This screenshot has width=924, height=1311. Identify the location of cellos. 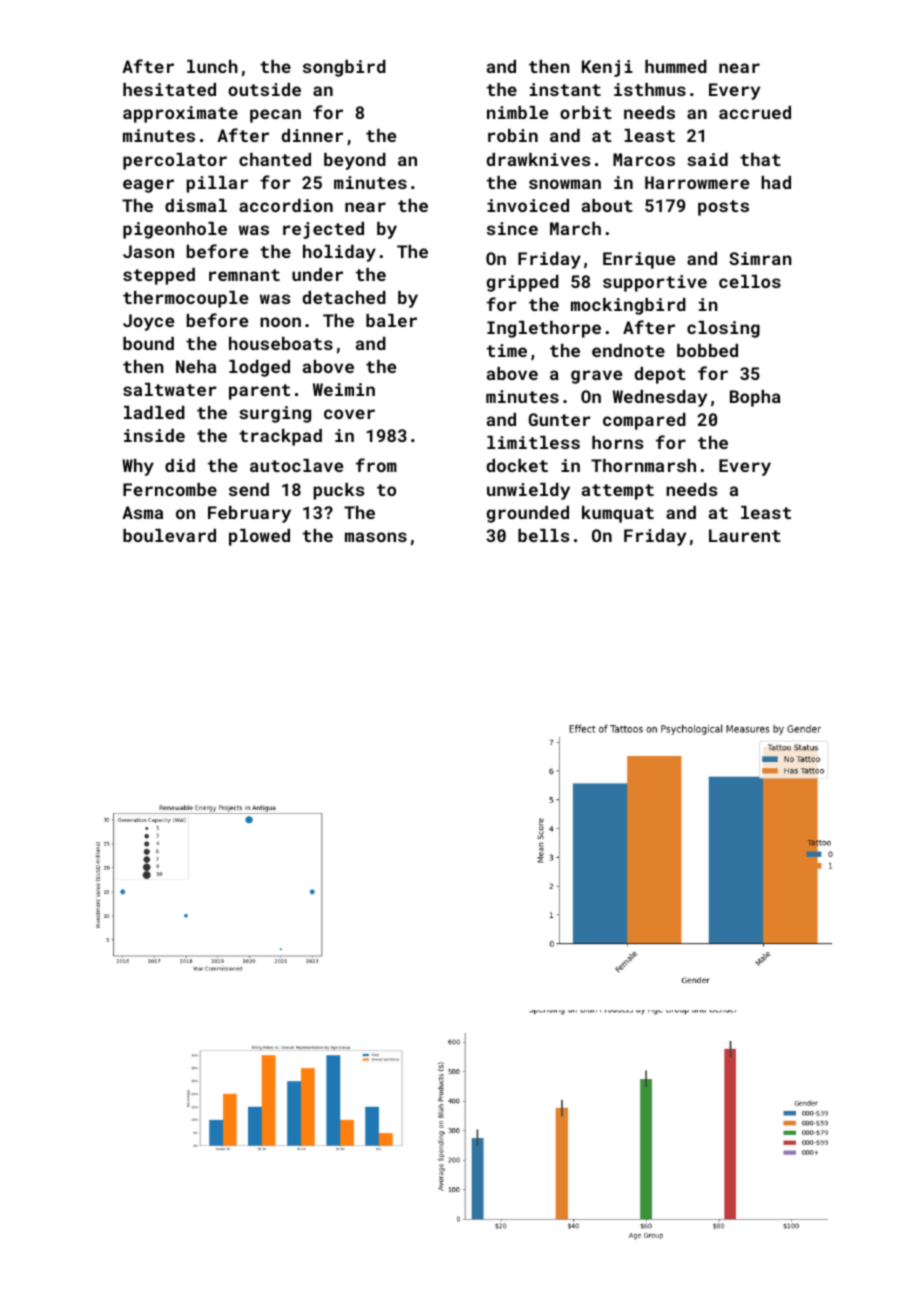
(750, 281).
